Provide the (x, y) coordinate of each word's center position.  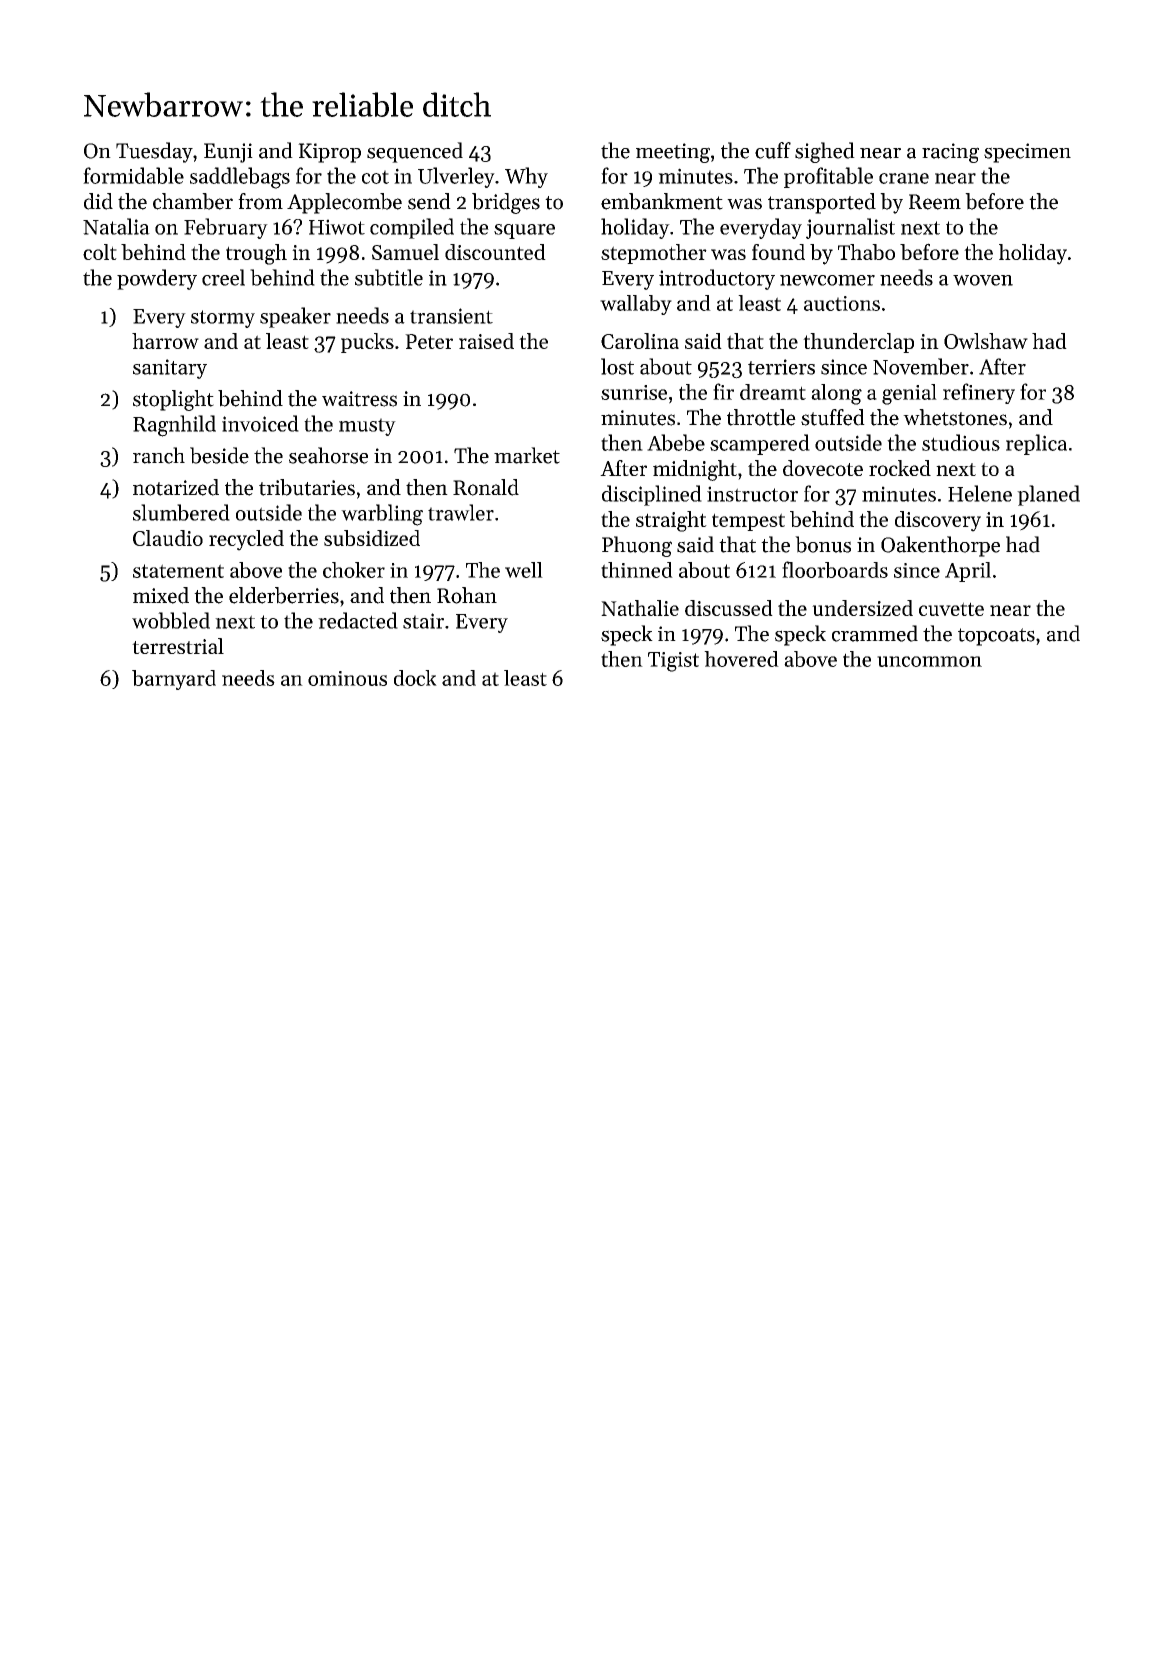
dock (415, 678)
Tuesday (154, 152)
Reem (935, 202)
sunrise (634, 392)
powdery (157, 279)
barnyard (174, 680)
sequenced (415, 152)
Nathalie (640, 608)
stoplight (173, 400)
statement (178, 571)
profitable (828, 177)
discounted (495, 252)
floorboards (835, 569)
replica (1036, 444)
